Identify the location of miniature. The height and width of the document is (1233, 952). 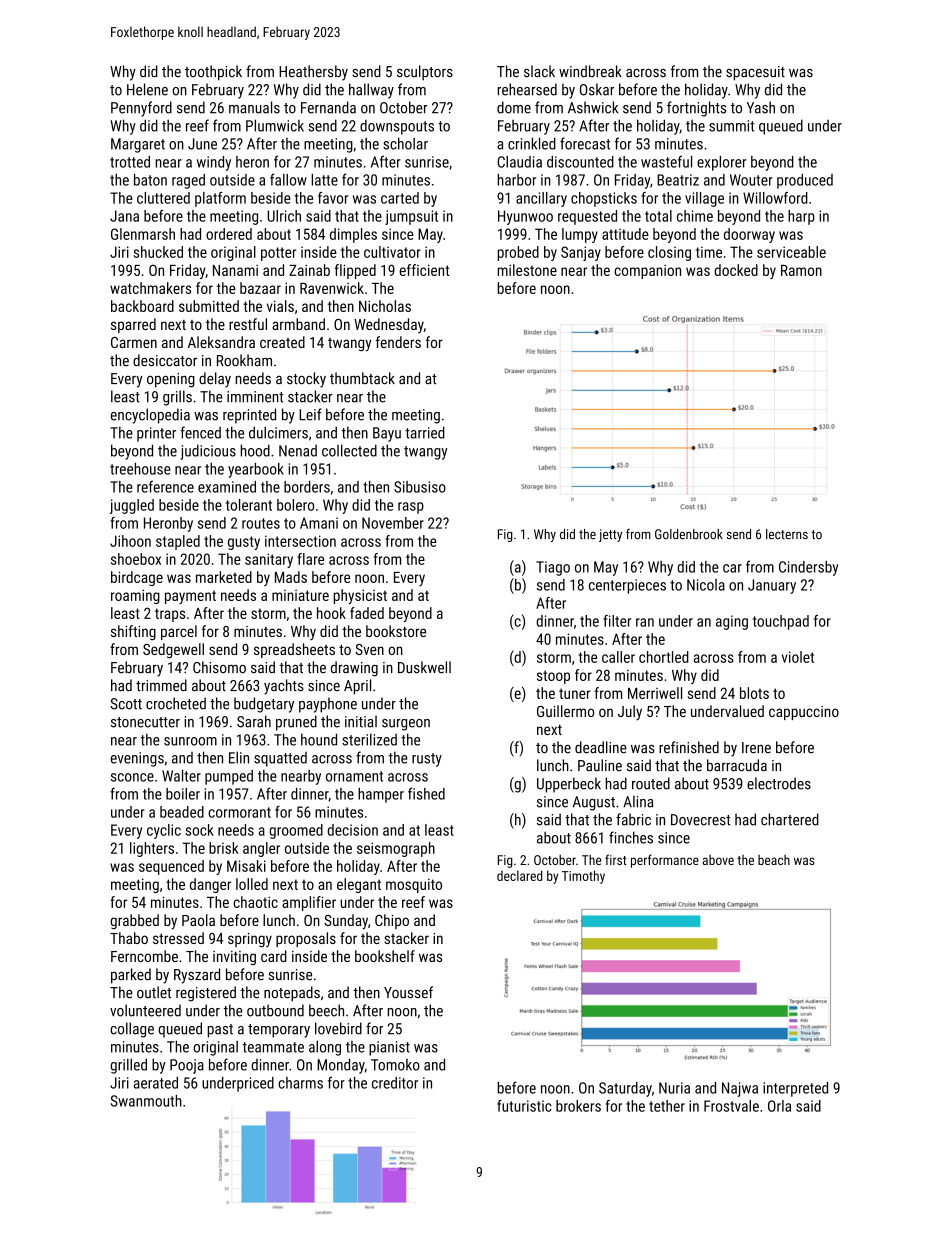
(300, 595).
